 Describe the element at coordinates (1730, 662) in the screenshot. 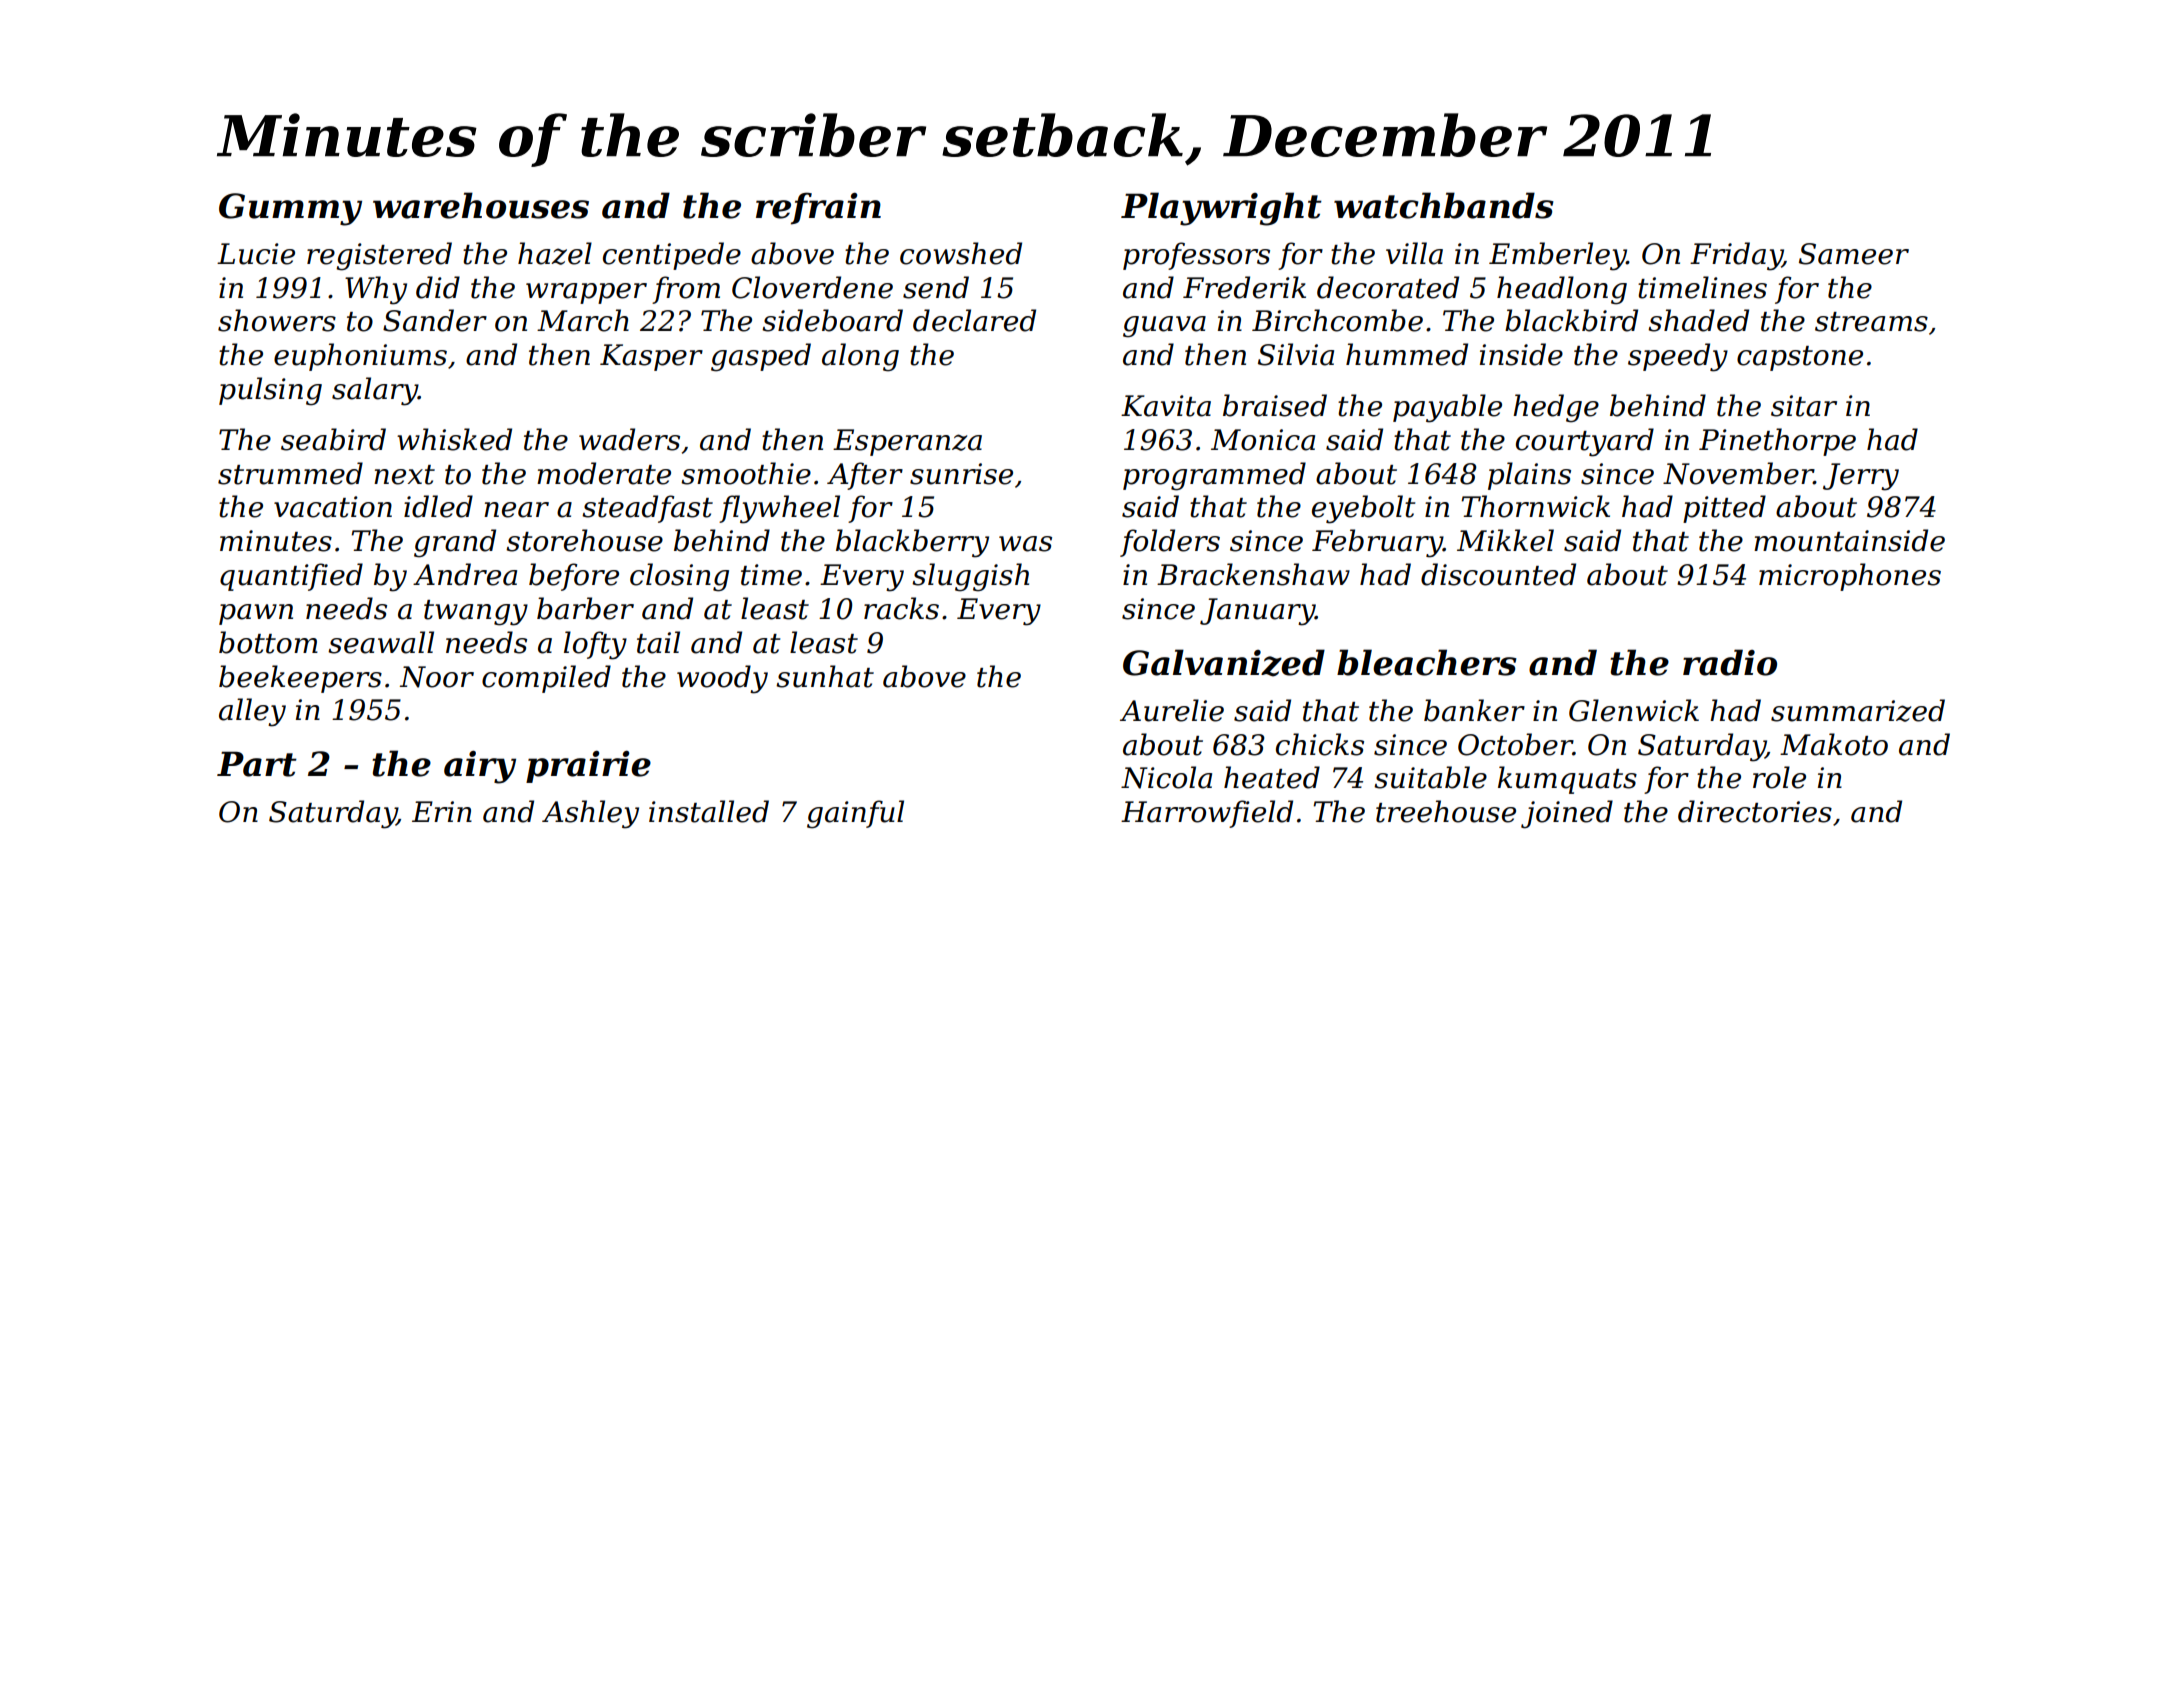

I see `radio` at that location.
